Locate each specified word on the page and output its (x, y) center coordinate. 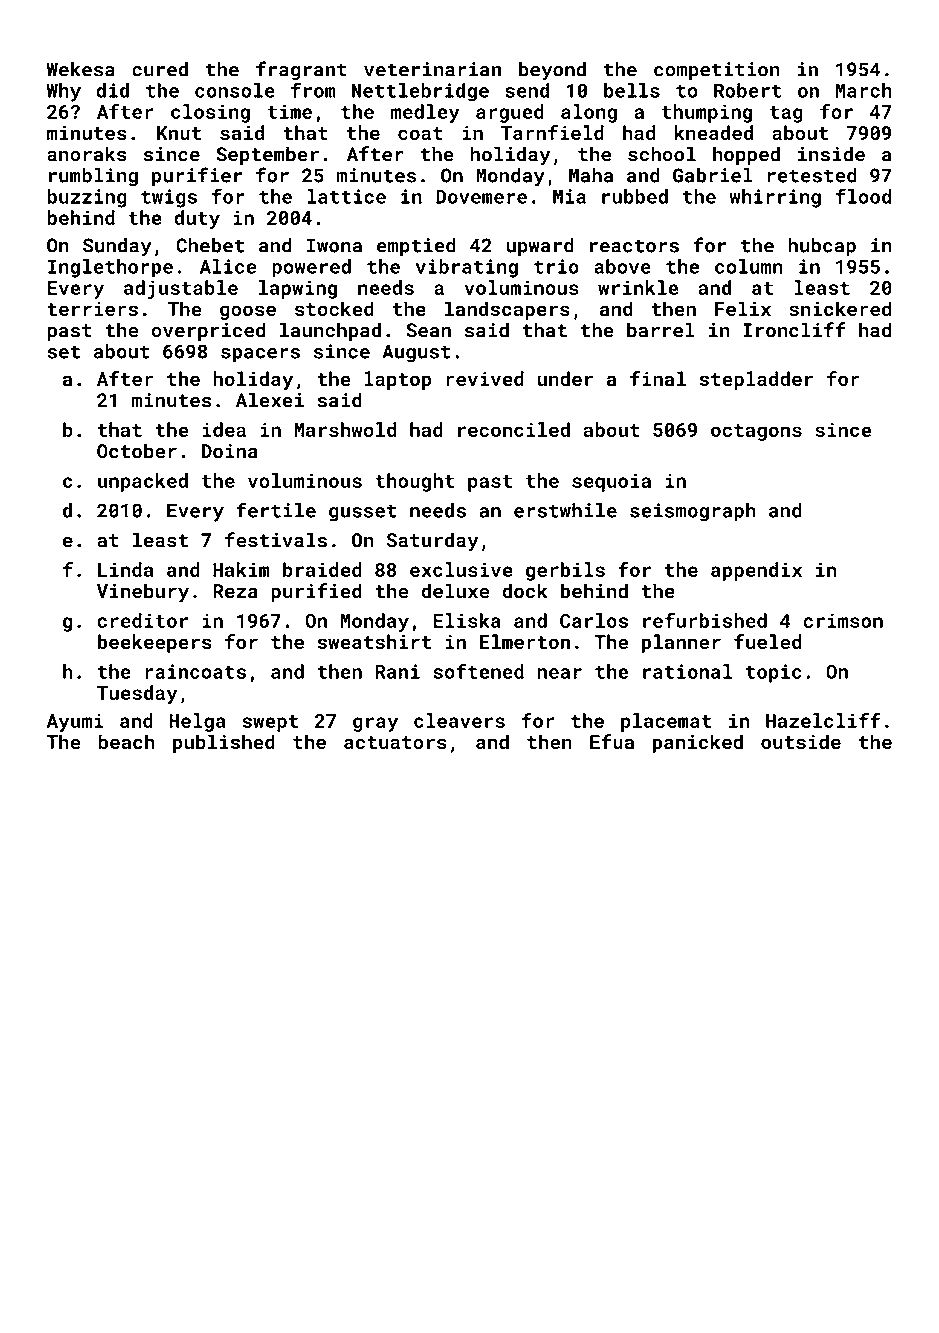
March (864, 90)
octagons (756, 432)
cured (160, 69)
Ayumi (75, 722)
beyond (552, 71)
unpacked (143, 482)
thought (414, 482)
